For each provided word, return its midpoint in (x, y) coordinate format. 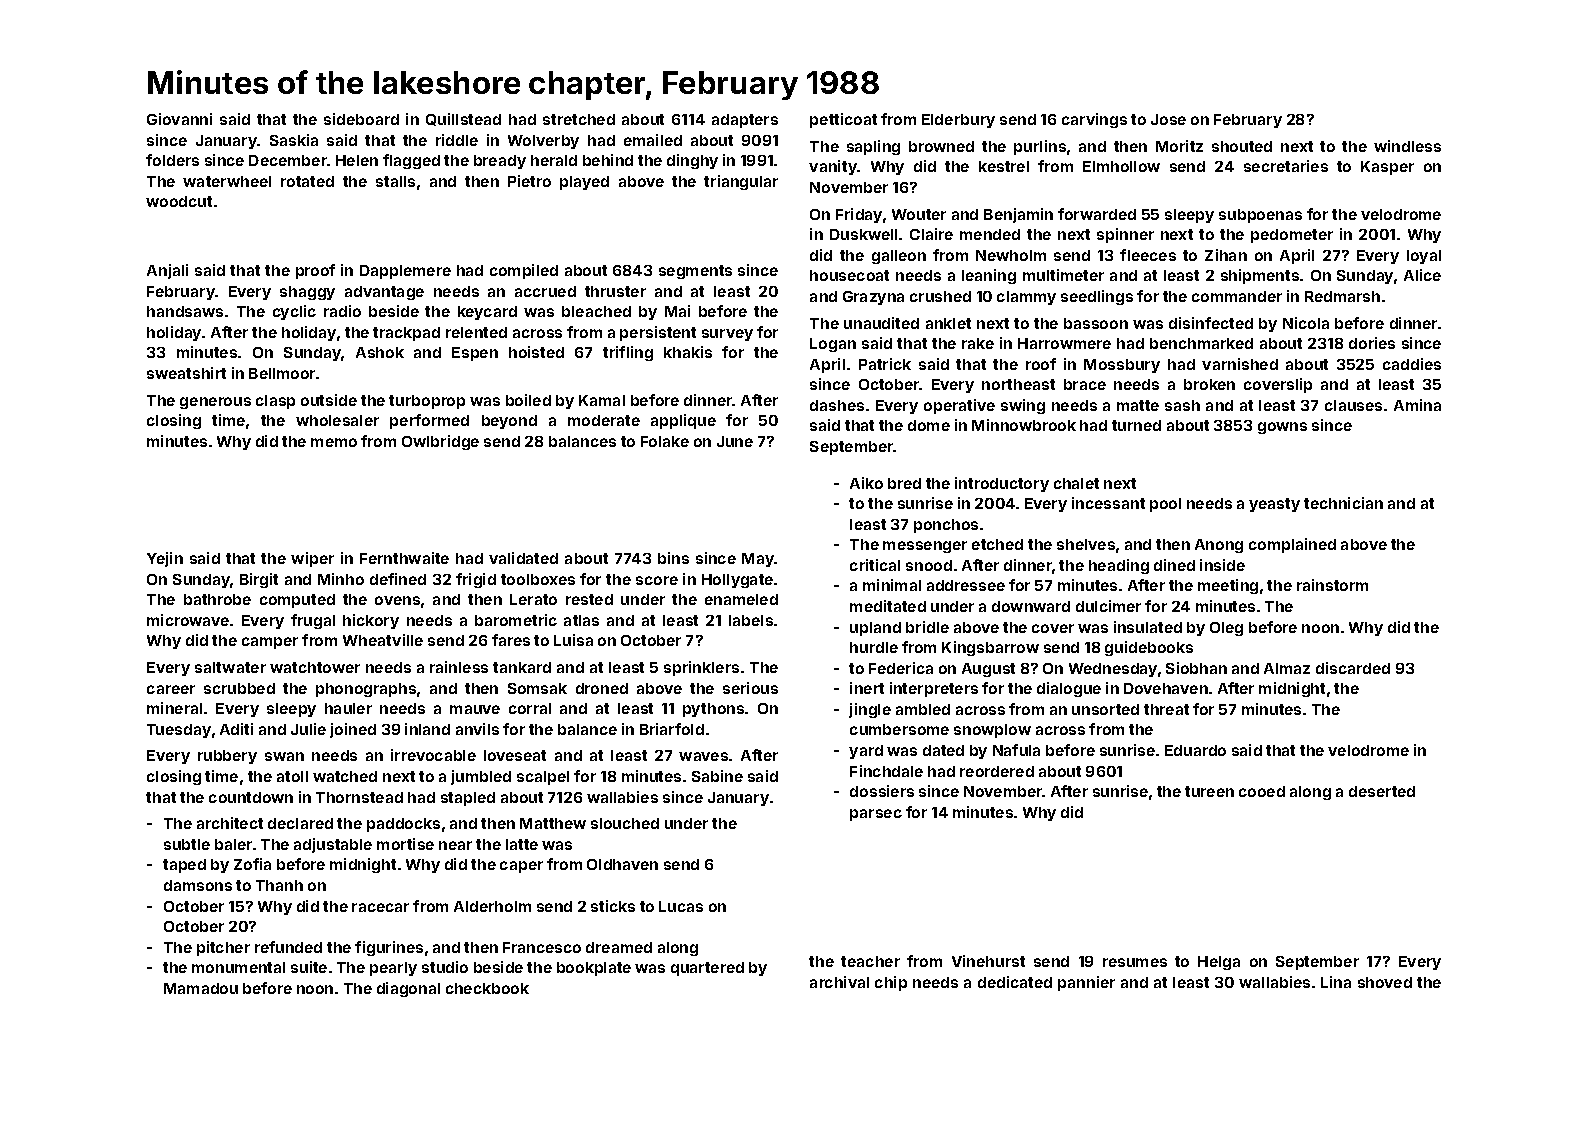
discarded (1353, 668)
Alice (1422, 275)
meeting (1228, 586)
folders (172, 160)
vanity (833, 167)
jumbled (481, 777)
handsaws (185, 311)
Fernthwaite (404, 558)
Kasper (1387, 168)
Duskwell (863, 234)
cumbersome (899, 729)
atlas (581, 620)
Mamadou (201, 988)
